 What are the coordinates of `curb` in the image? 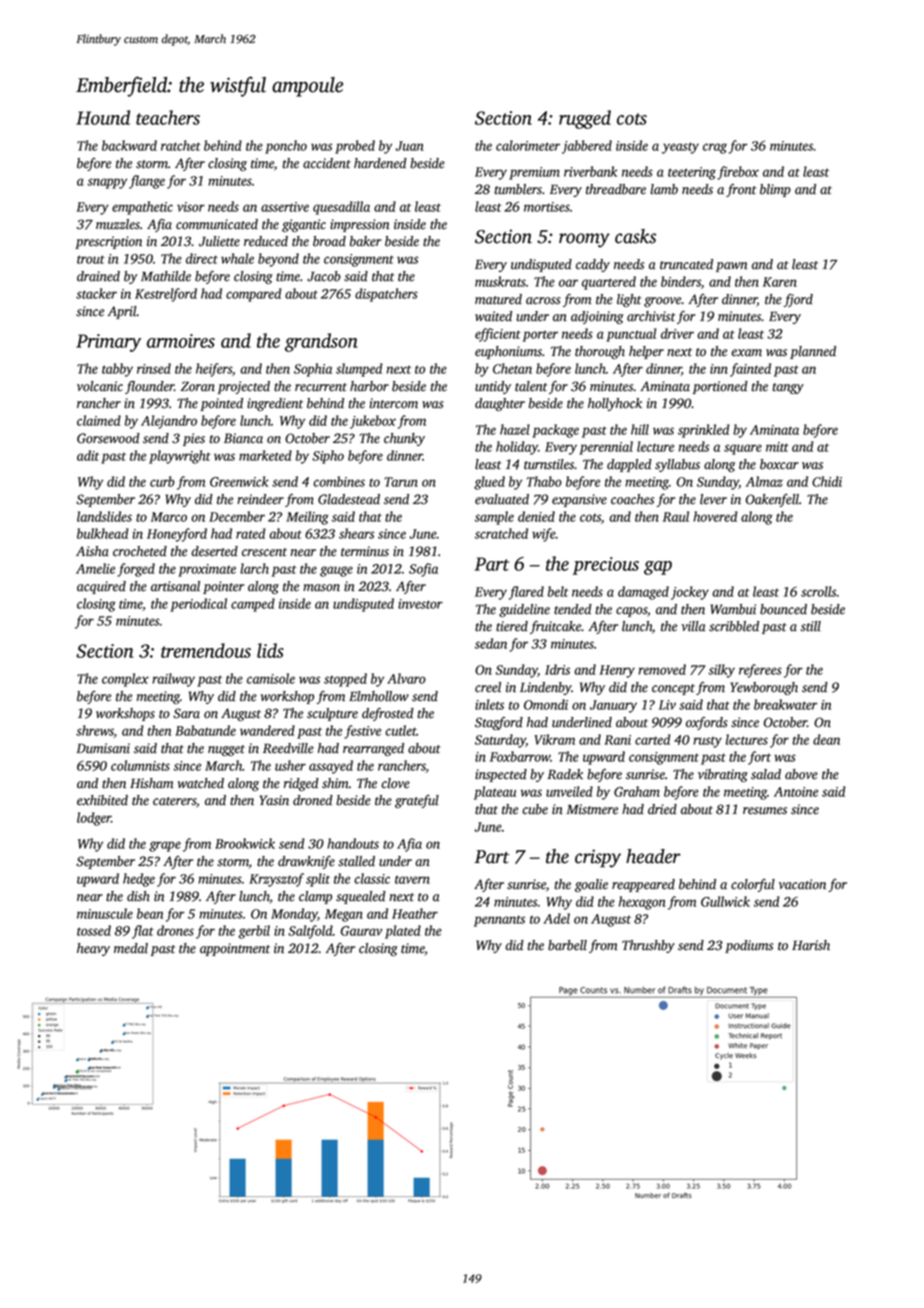 It's located at (162, 481).
